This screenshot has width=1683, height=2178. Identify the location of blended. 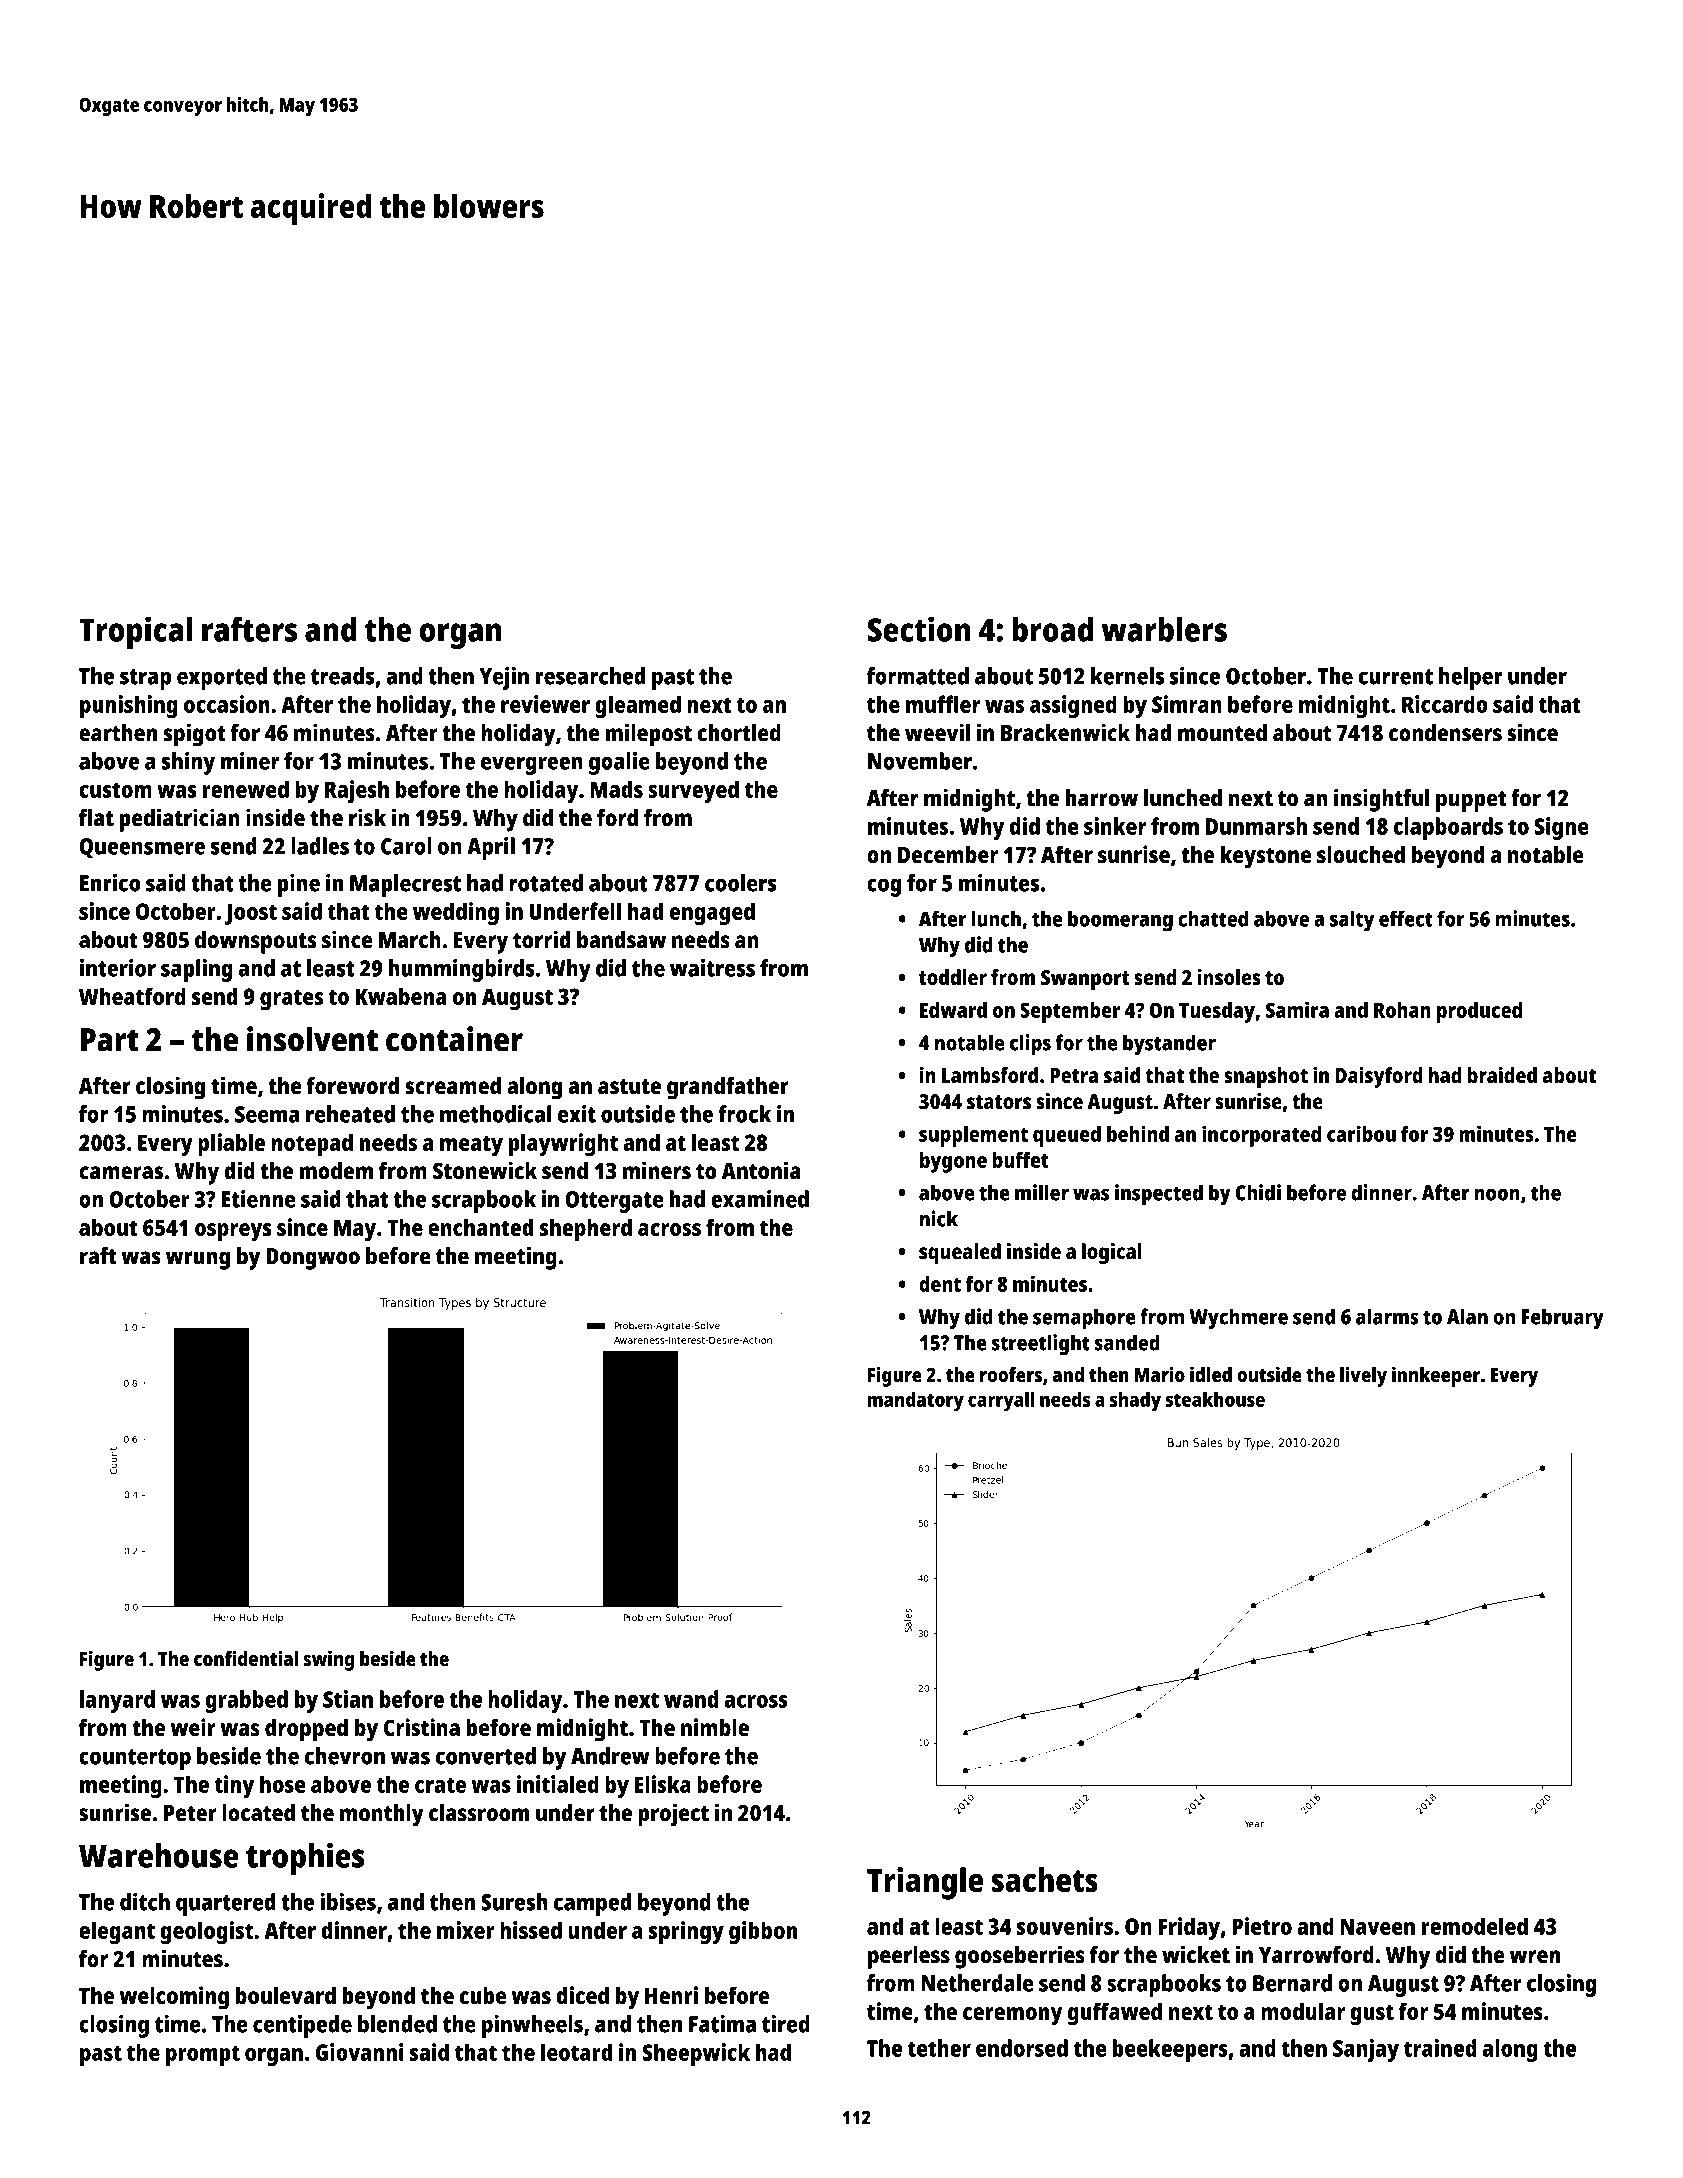
(397, 2024).
